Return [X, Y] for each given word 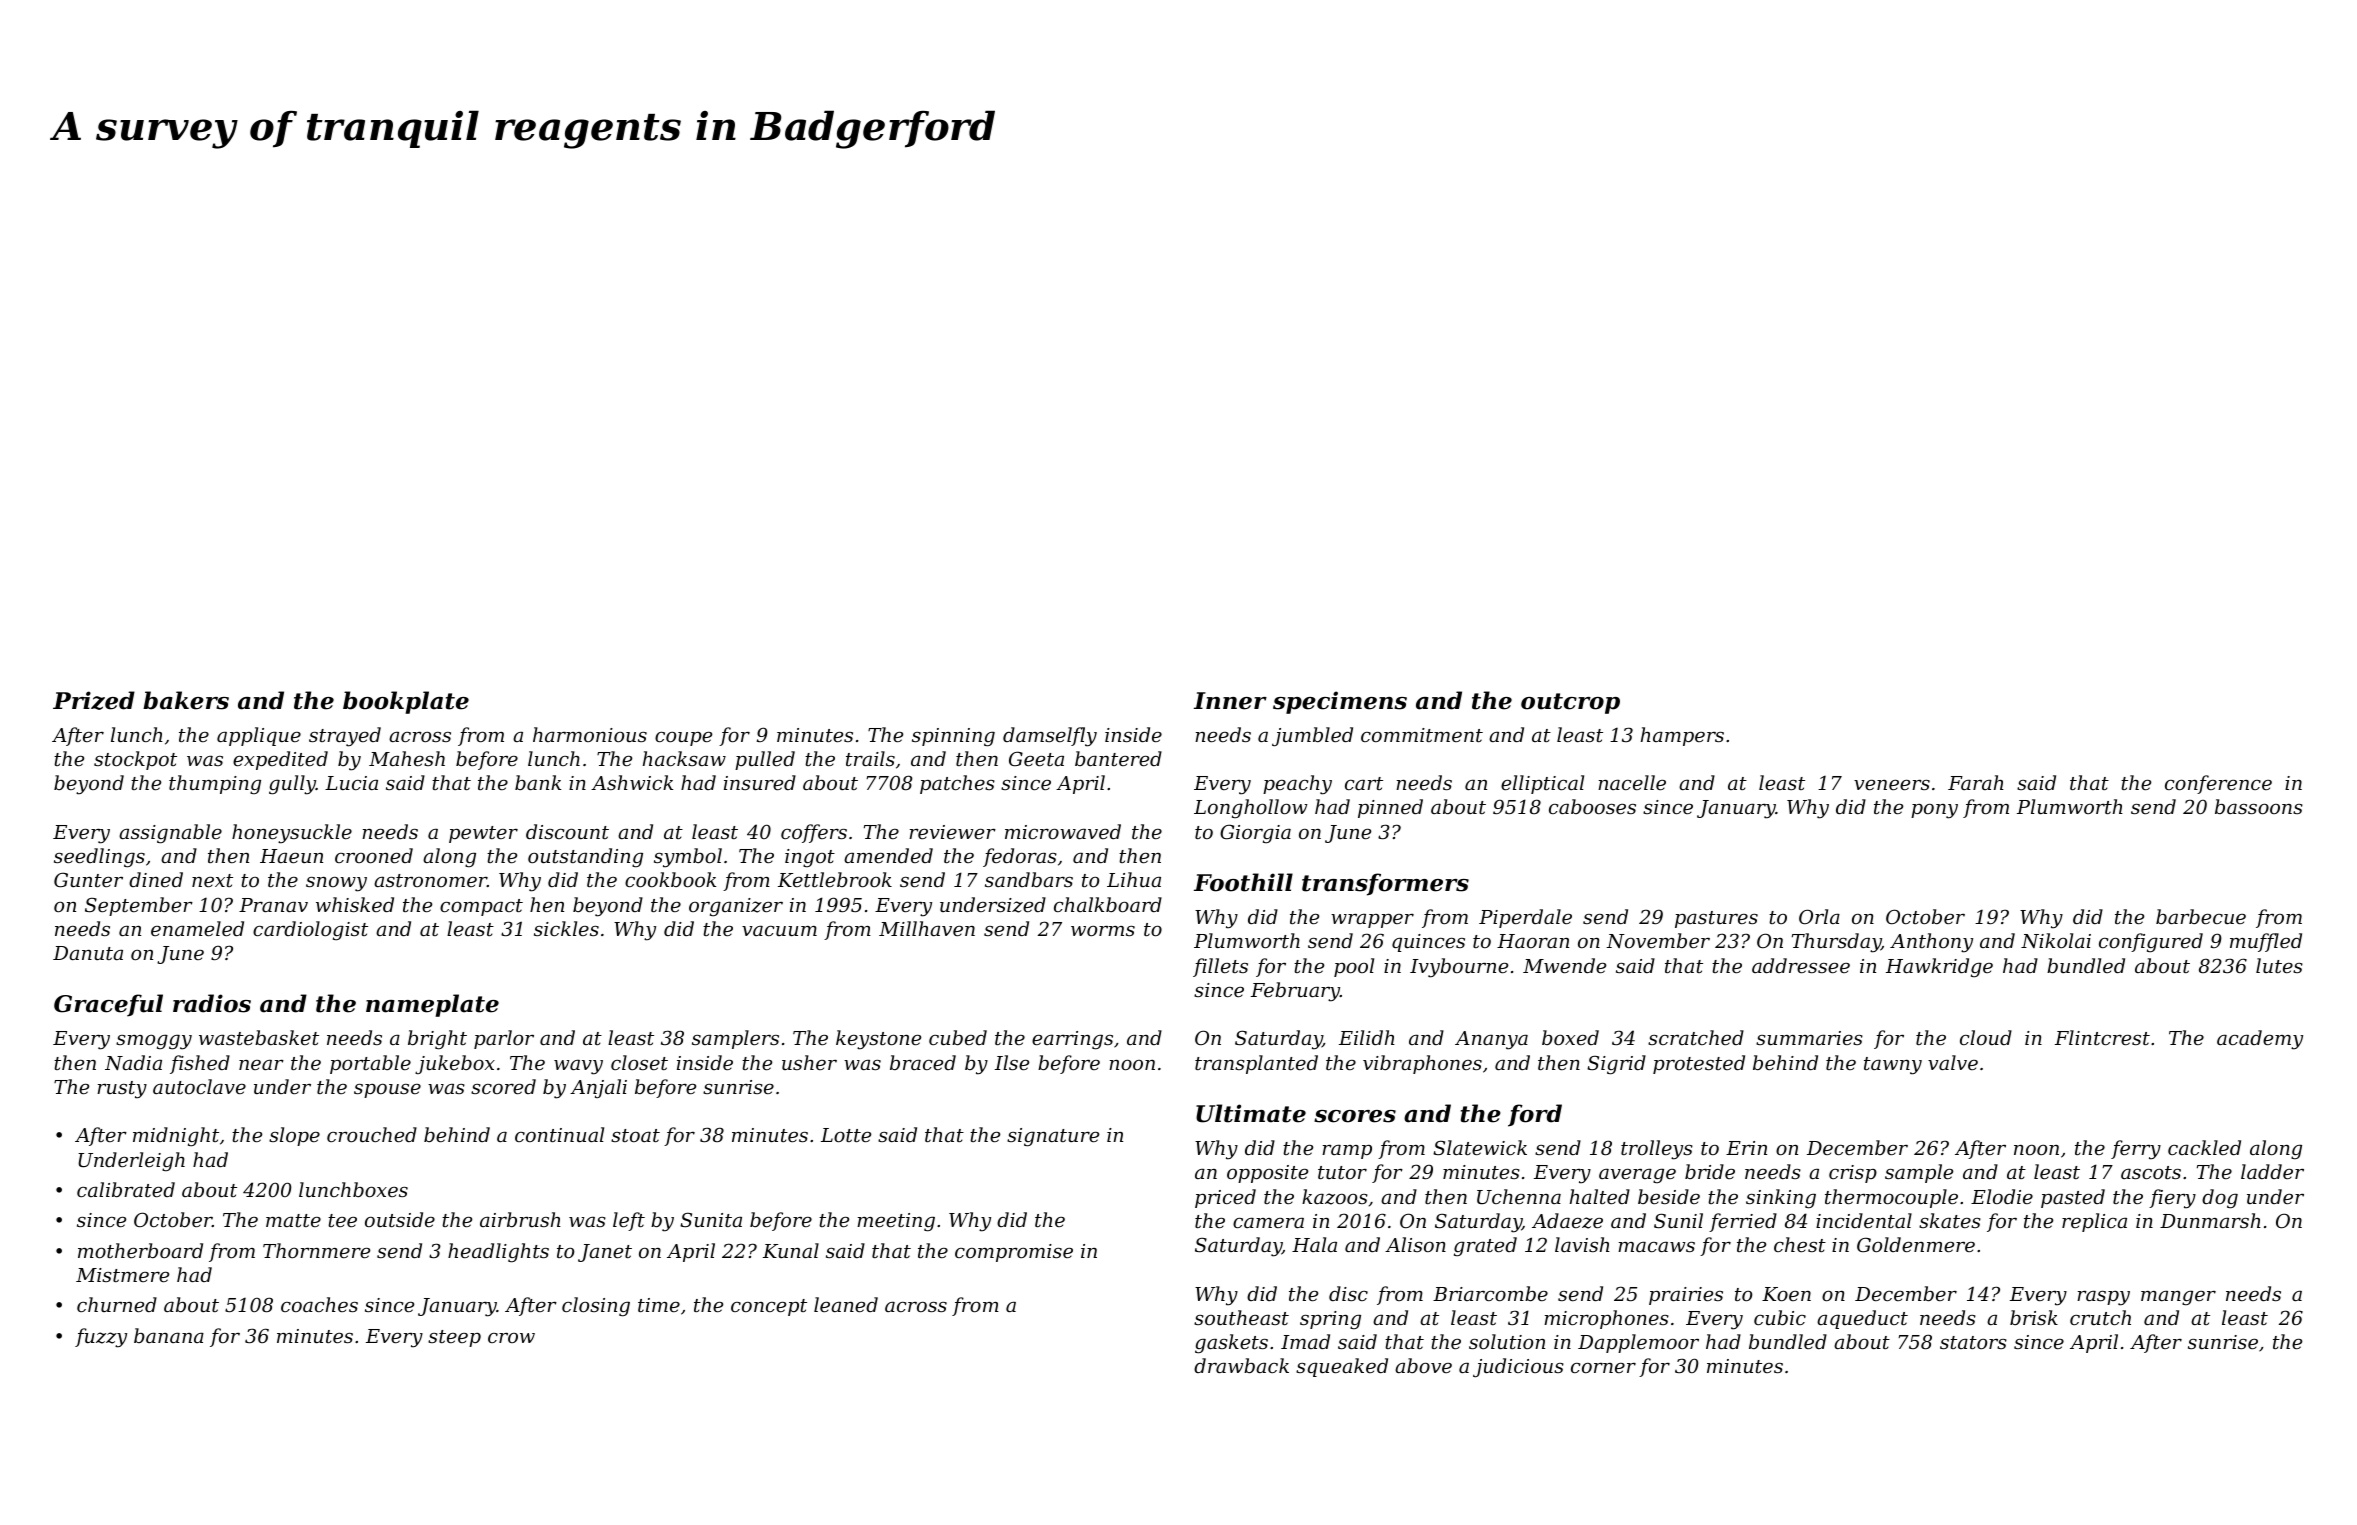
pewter [483, 834]
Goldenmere [1916, 1244]
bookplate [406, 702]
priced [1225, 1198]
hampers [1682, 736]
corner [1603, 1368]
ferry [2136, 1150]
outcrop [1570, 703]
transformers [1385, 884]
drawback [1241, 1365]
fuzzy [101, 1338]
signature [1053, 1137]
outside [400, 1219]
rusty [122, 1090]
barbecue [2201, 916]
